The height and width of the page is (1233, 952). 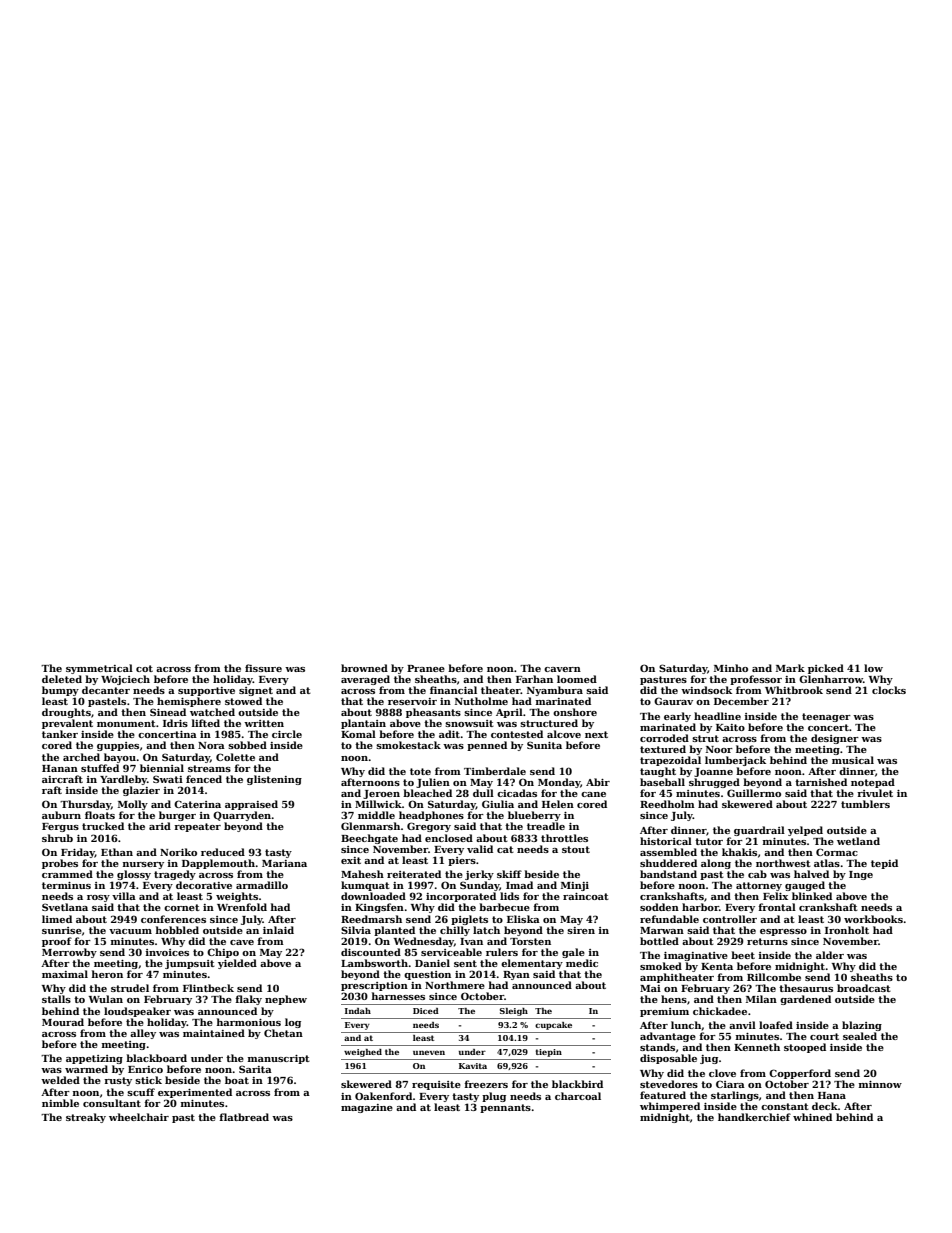 I want to click on tanker, so click(x=60, y=734).
